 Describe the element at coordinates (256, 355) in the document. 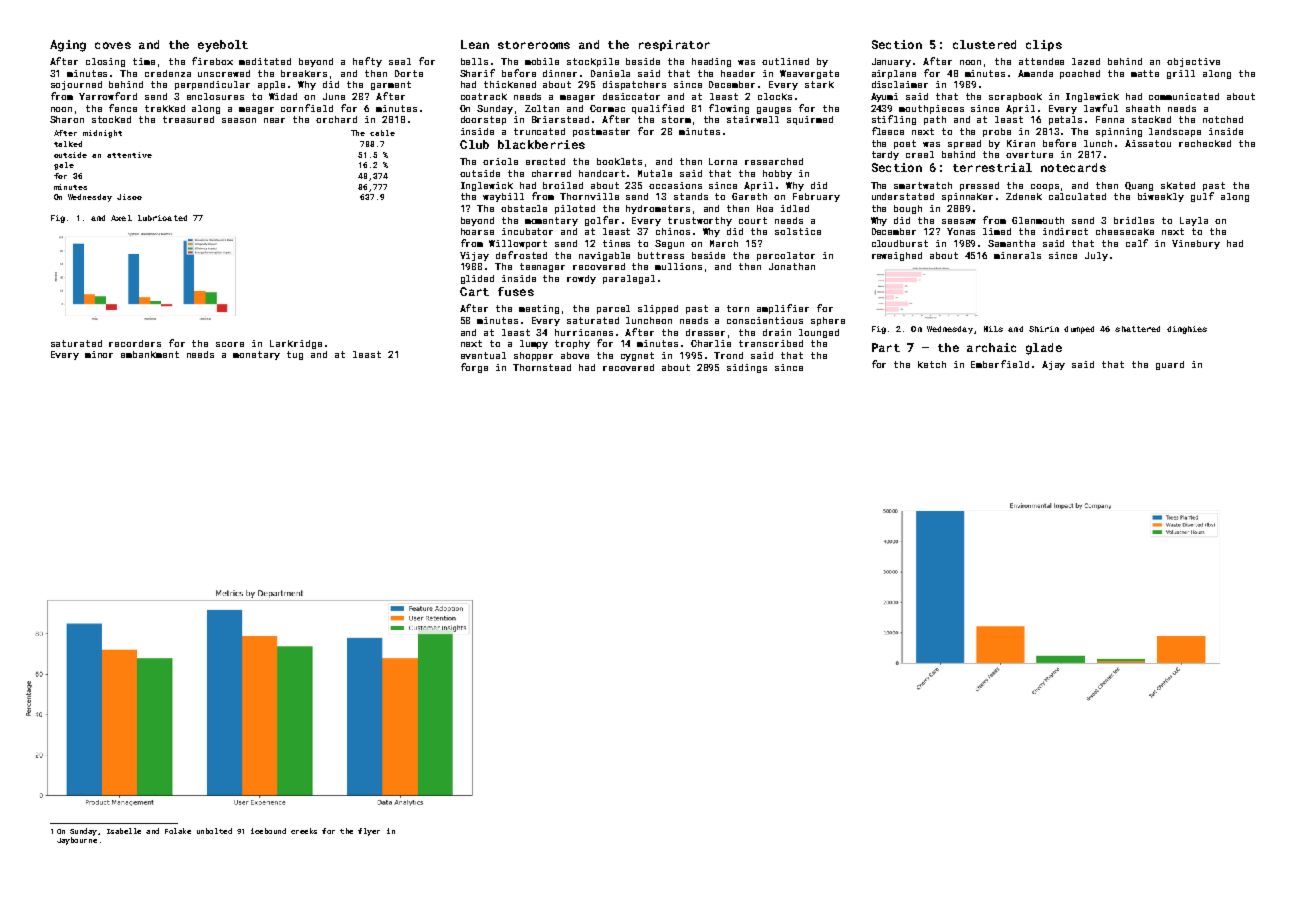

I see `monetary` at that location.
